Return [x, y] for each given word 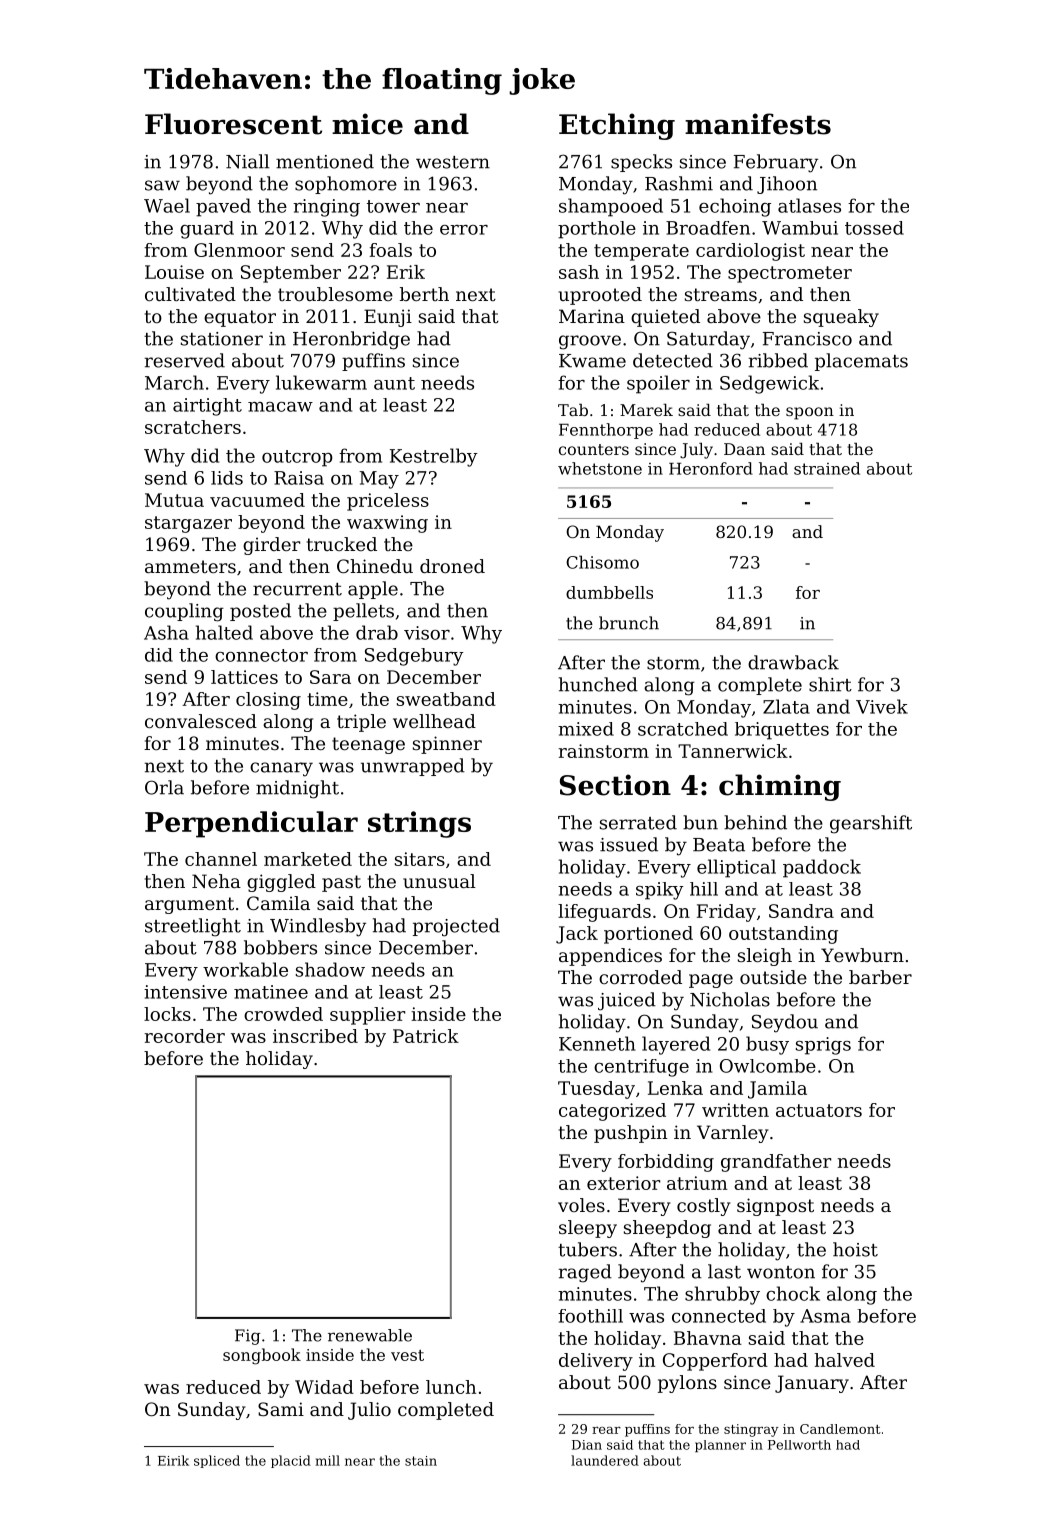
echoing [735, 207]
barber [880, 977]
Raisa [299, 478]
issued [629, 844]
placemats [861, 362]
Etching [617, 126]
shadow [330, 969]
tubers [587, 1249]
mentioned [325, 161]
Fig [247, 1337]
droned [452, 566]
